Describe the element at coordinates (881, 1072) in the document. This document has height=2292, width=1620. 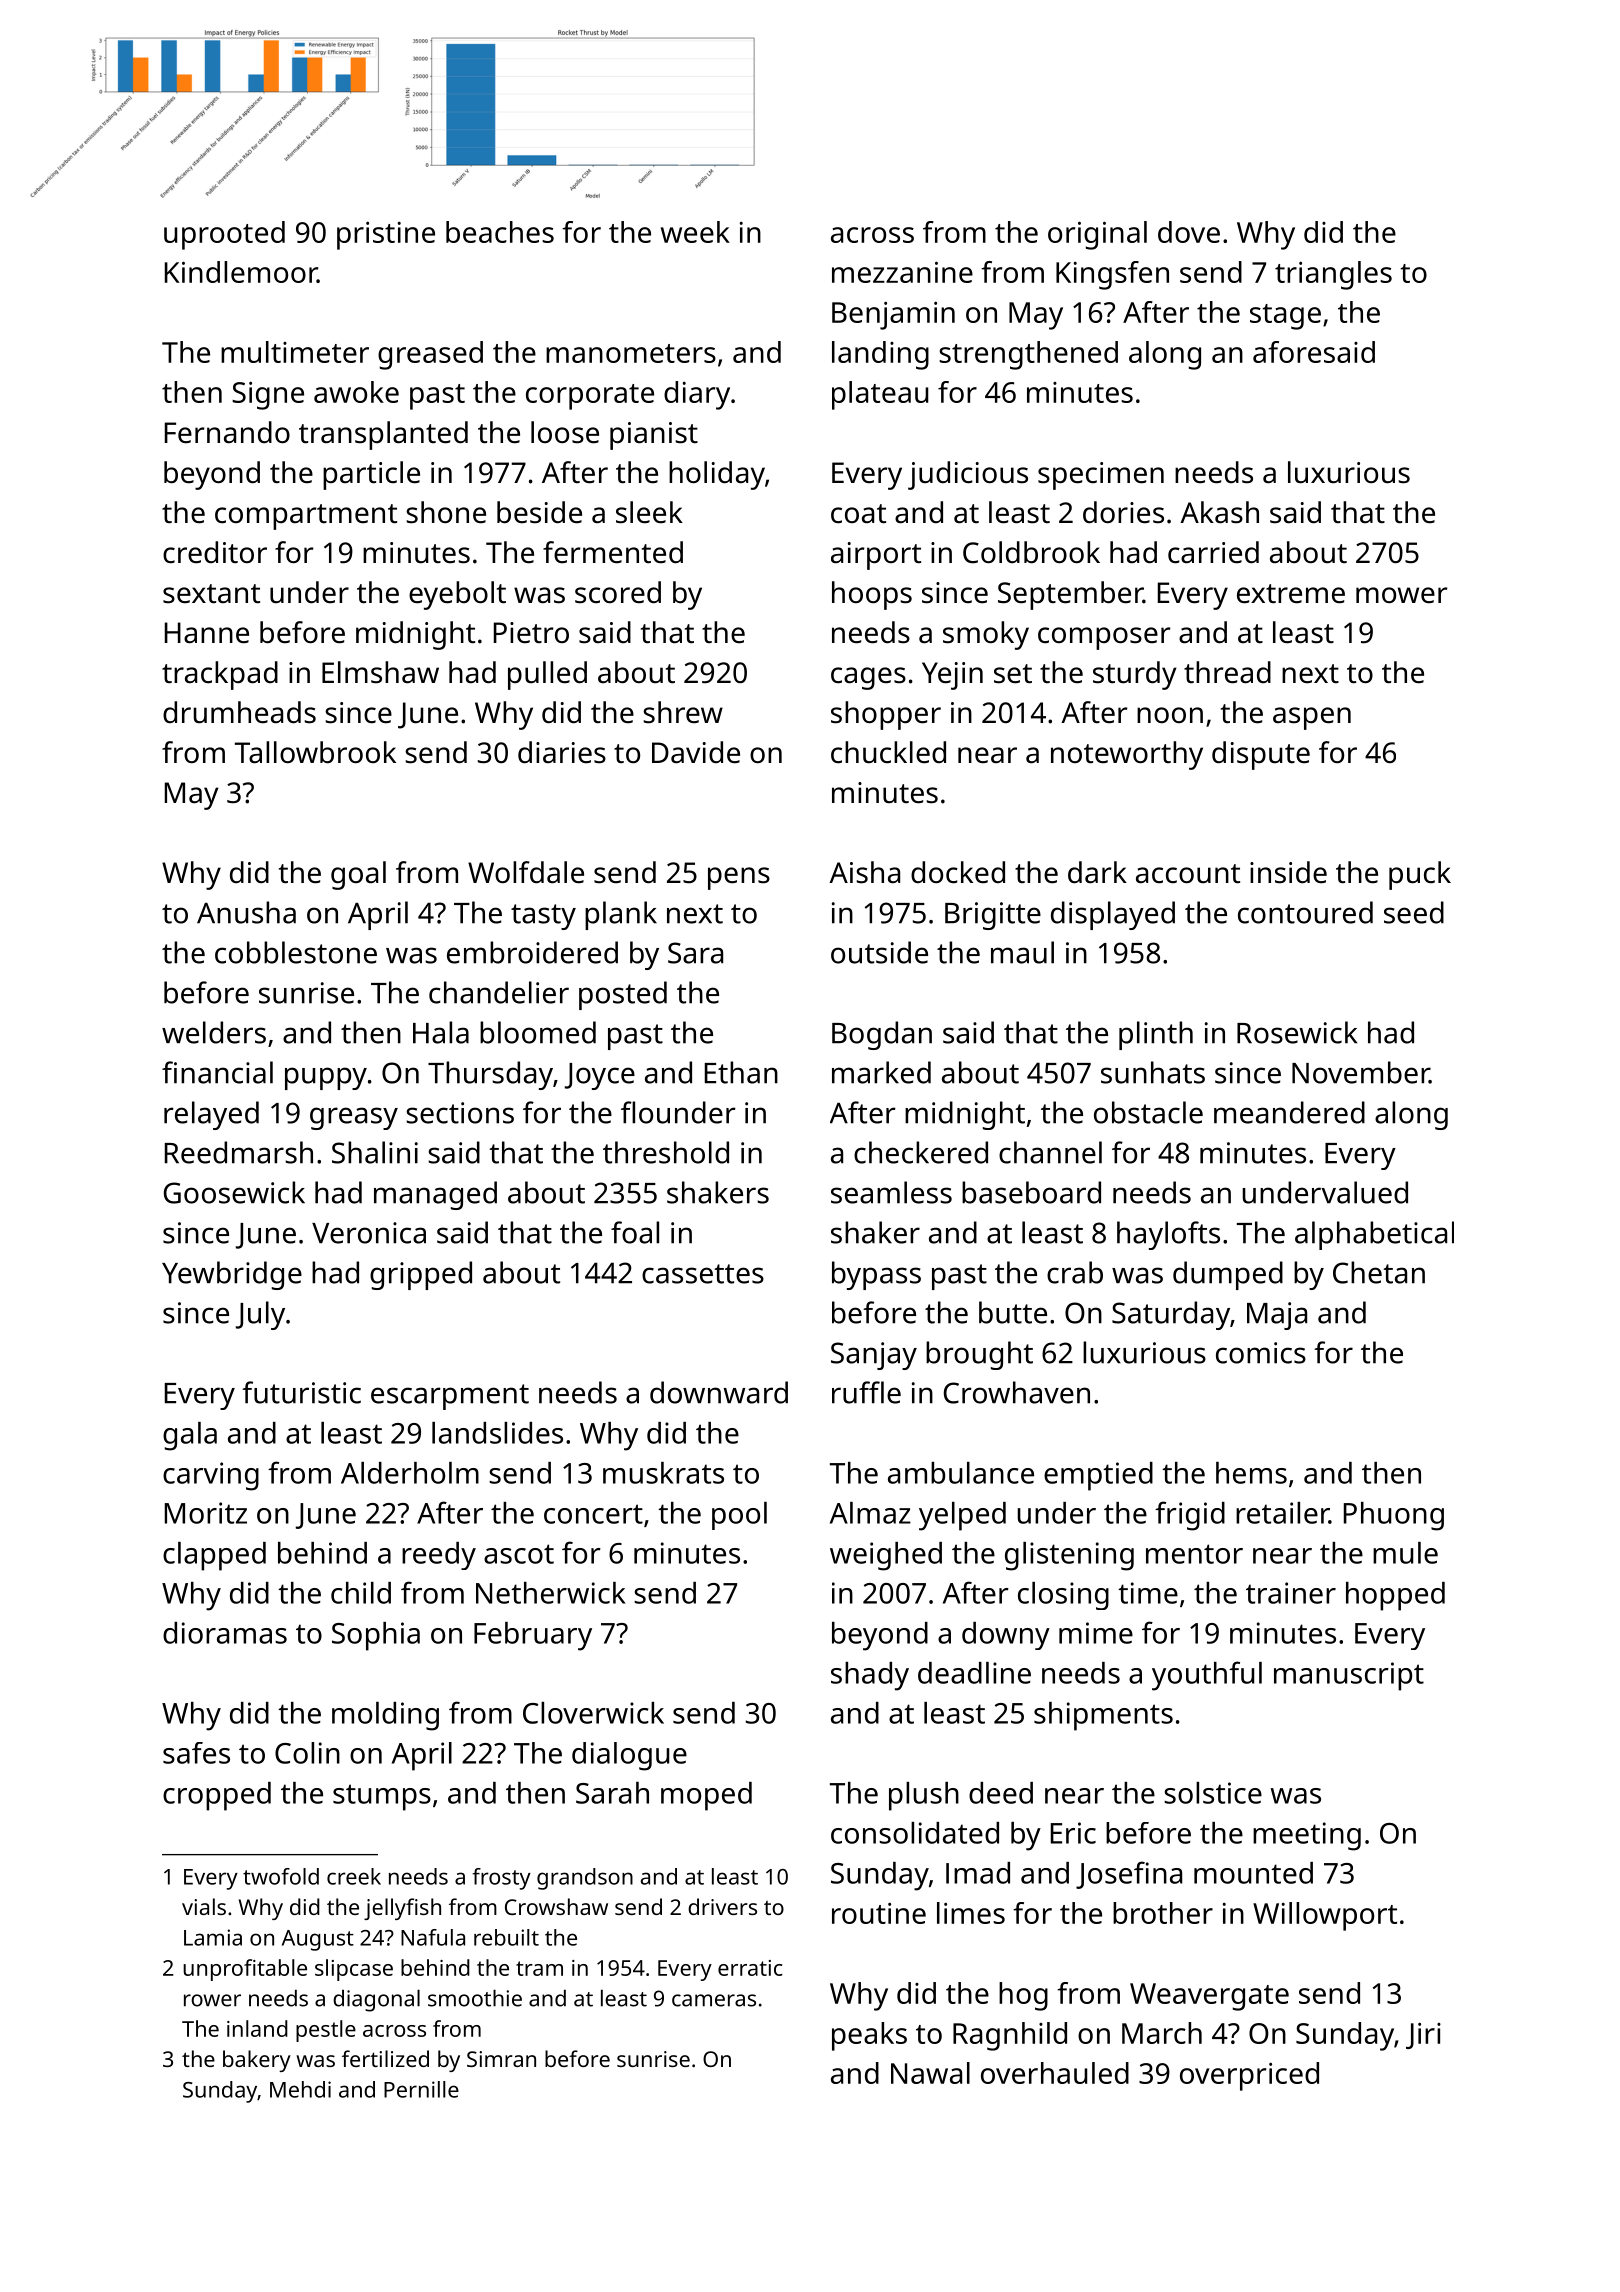
I see `marked` at that location.
